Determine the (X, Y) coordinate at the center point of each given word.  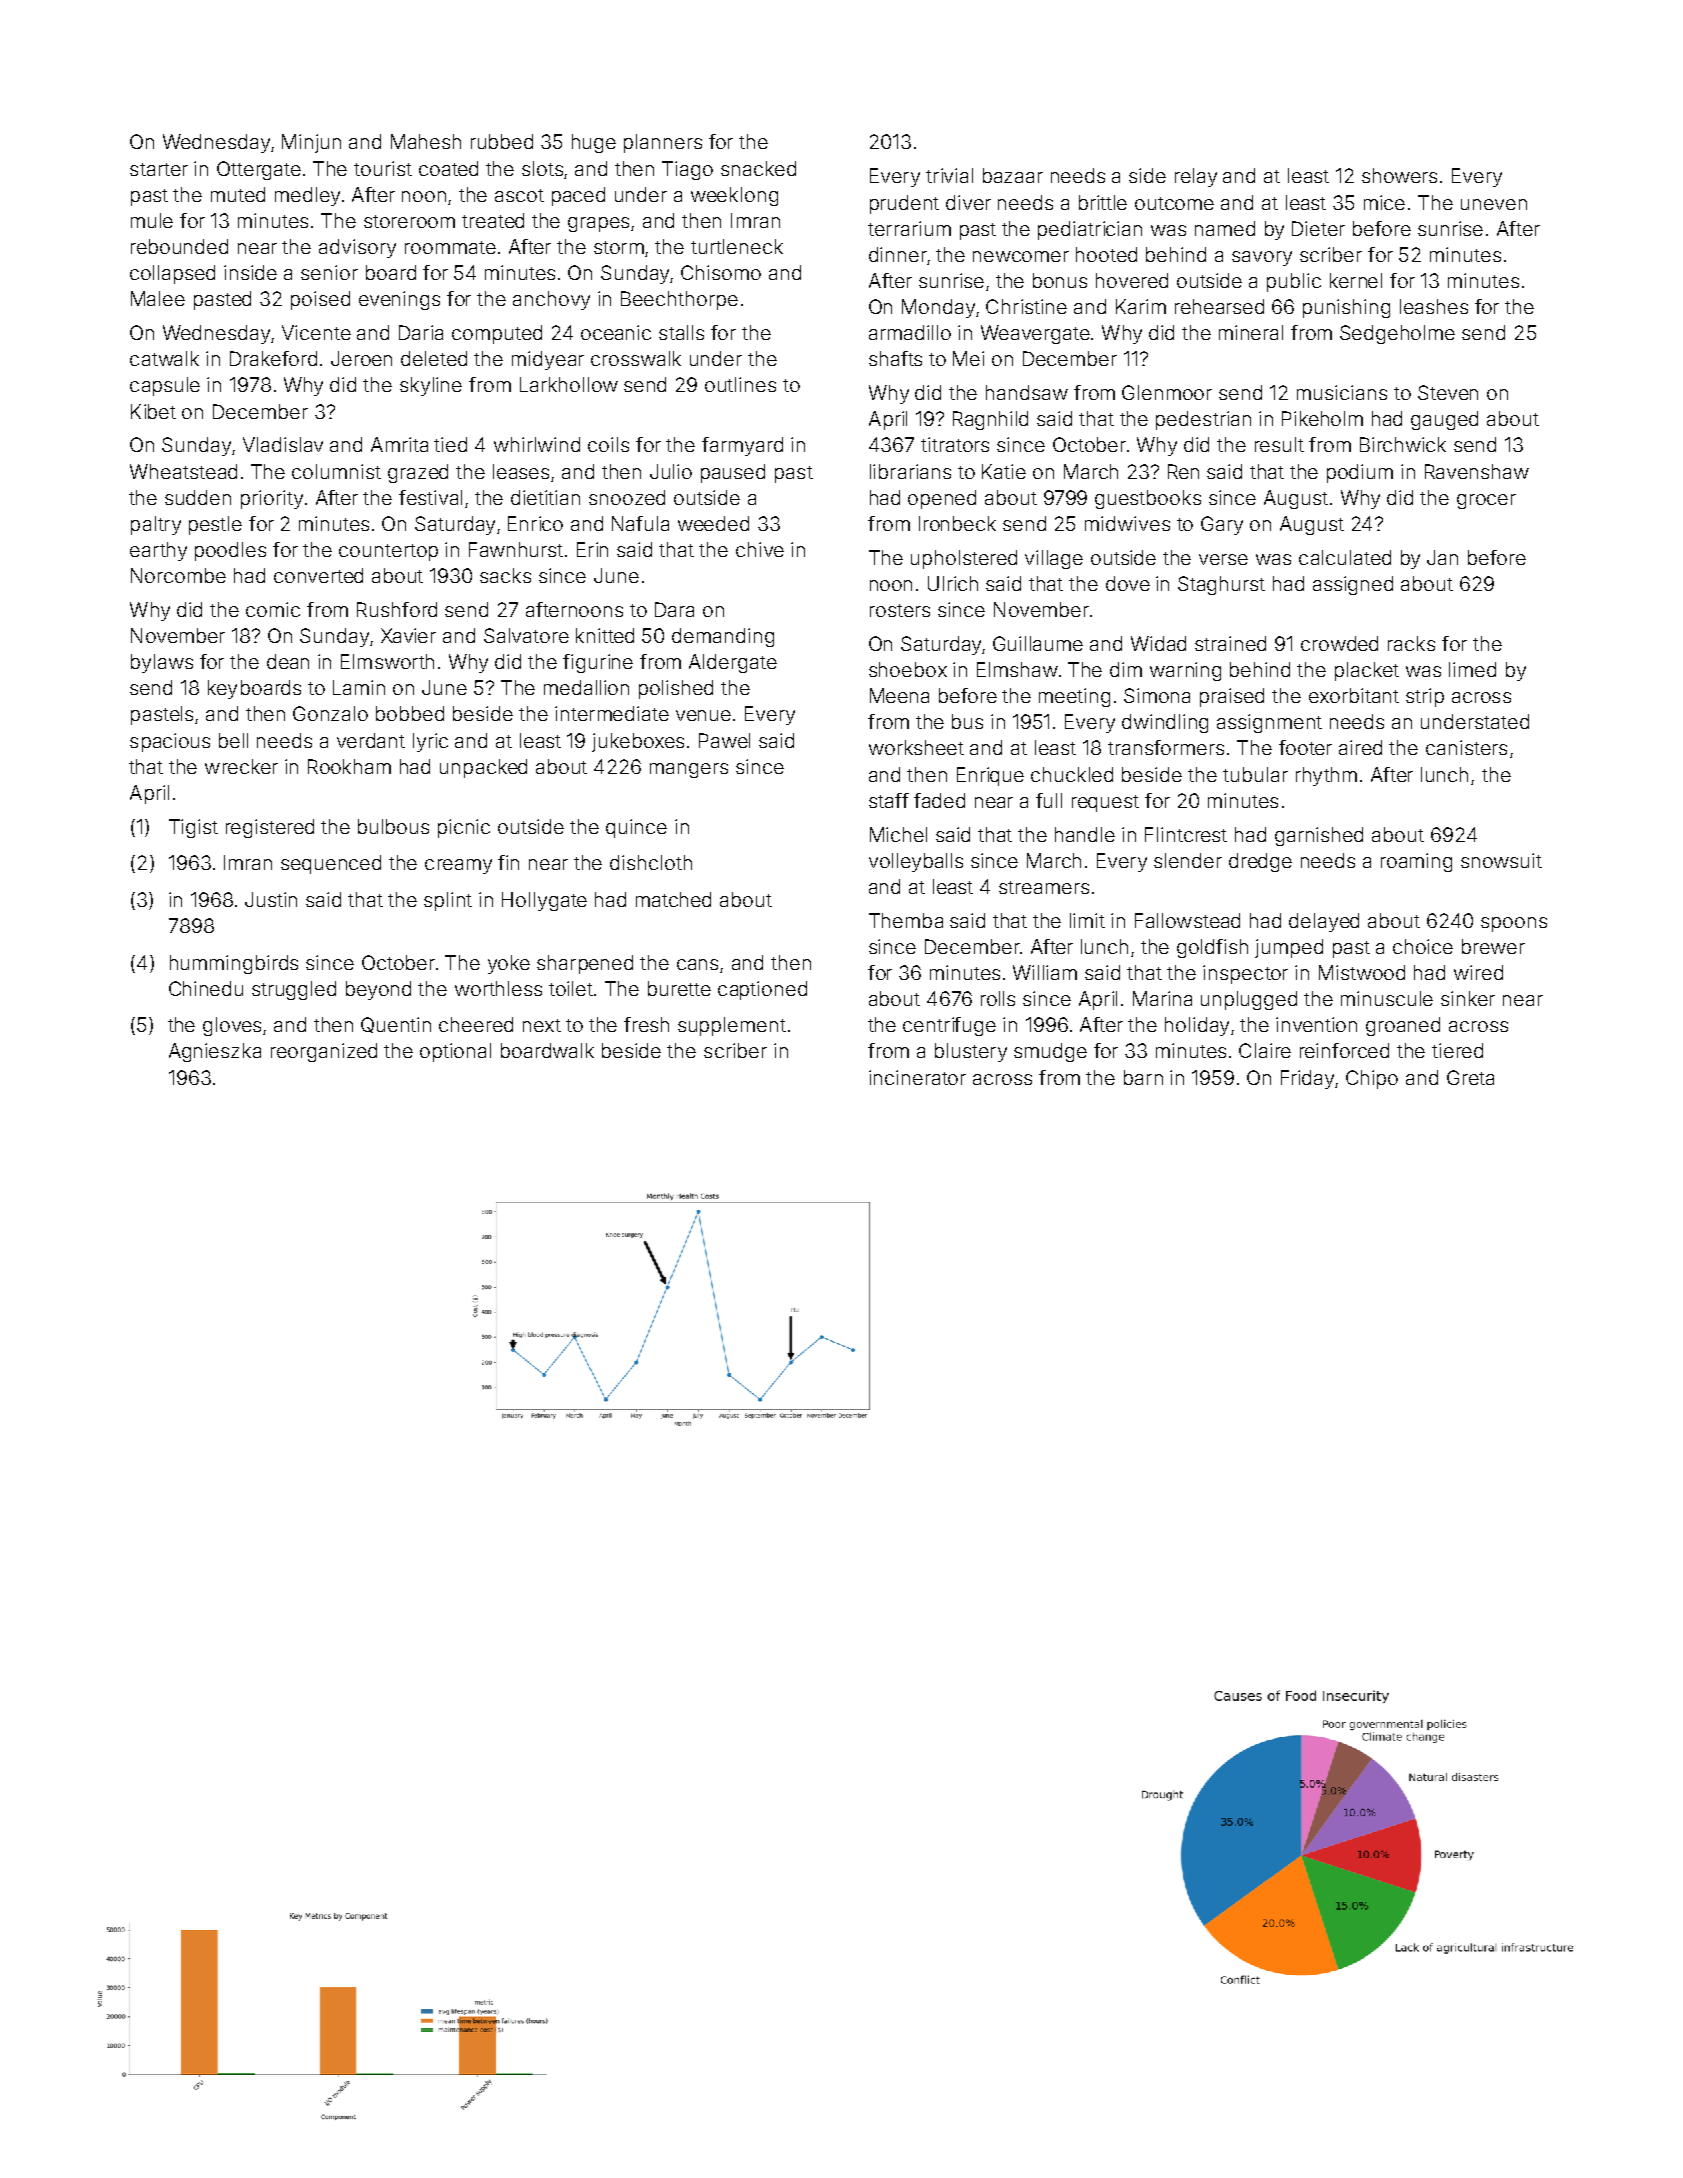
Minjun (311, 143)
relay (1196, 177)
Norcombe (178, 575)
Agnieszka (215, 1052)
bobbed (410, 713)
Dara (674, 609)
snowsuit (1501, 860)
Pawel (724, 740)
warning (1185, 671)
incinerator (917, 1077)
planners (663, 143)
